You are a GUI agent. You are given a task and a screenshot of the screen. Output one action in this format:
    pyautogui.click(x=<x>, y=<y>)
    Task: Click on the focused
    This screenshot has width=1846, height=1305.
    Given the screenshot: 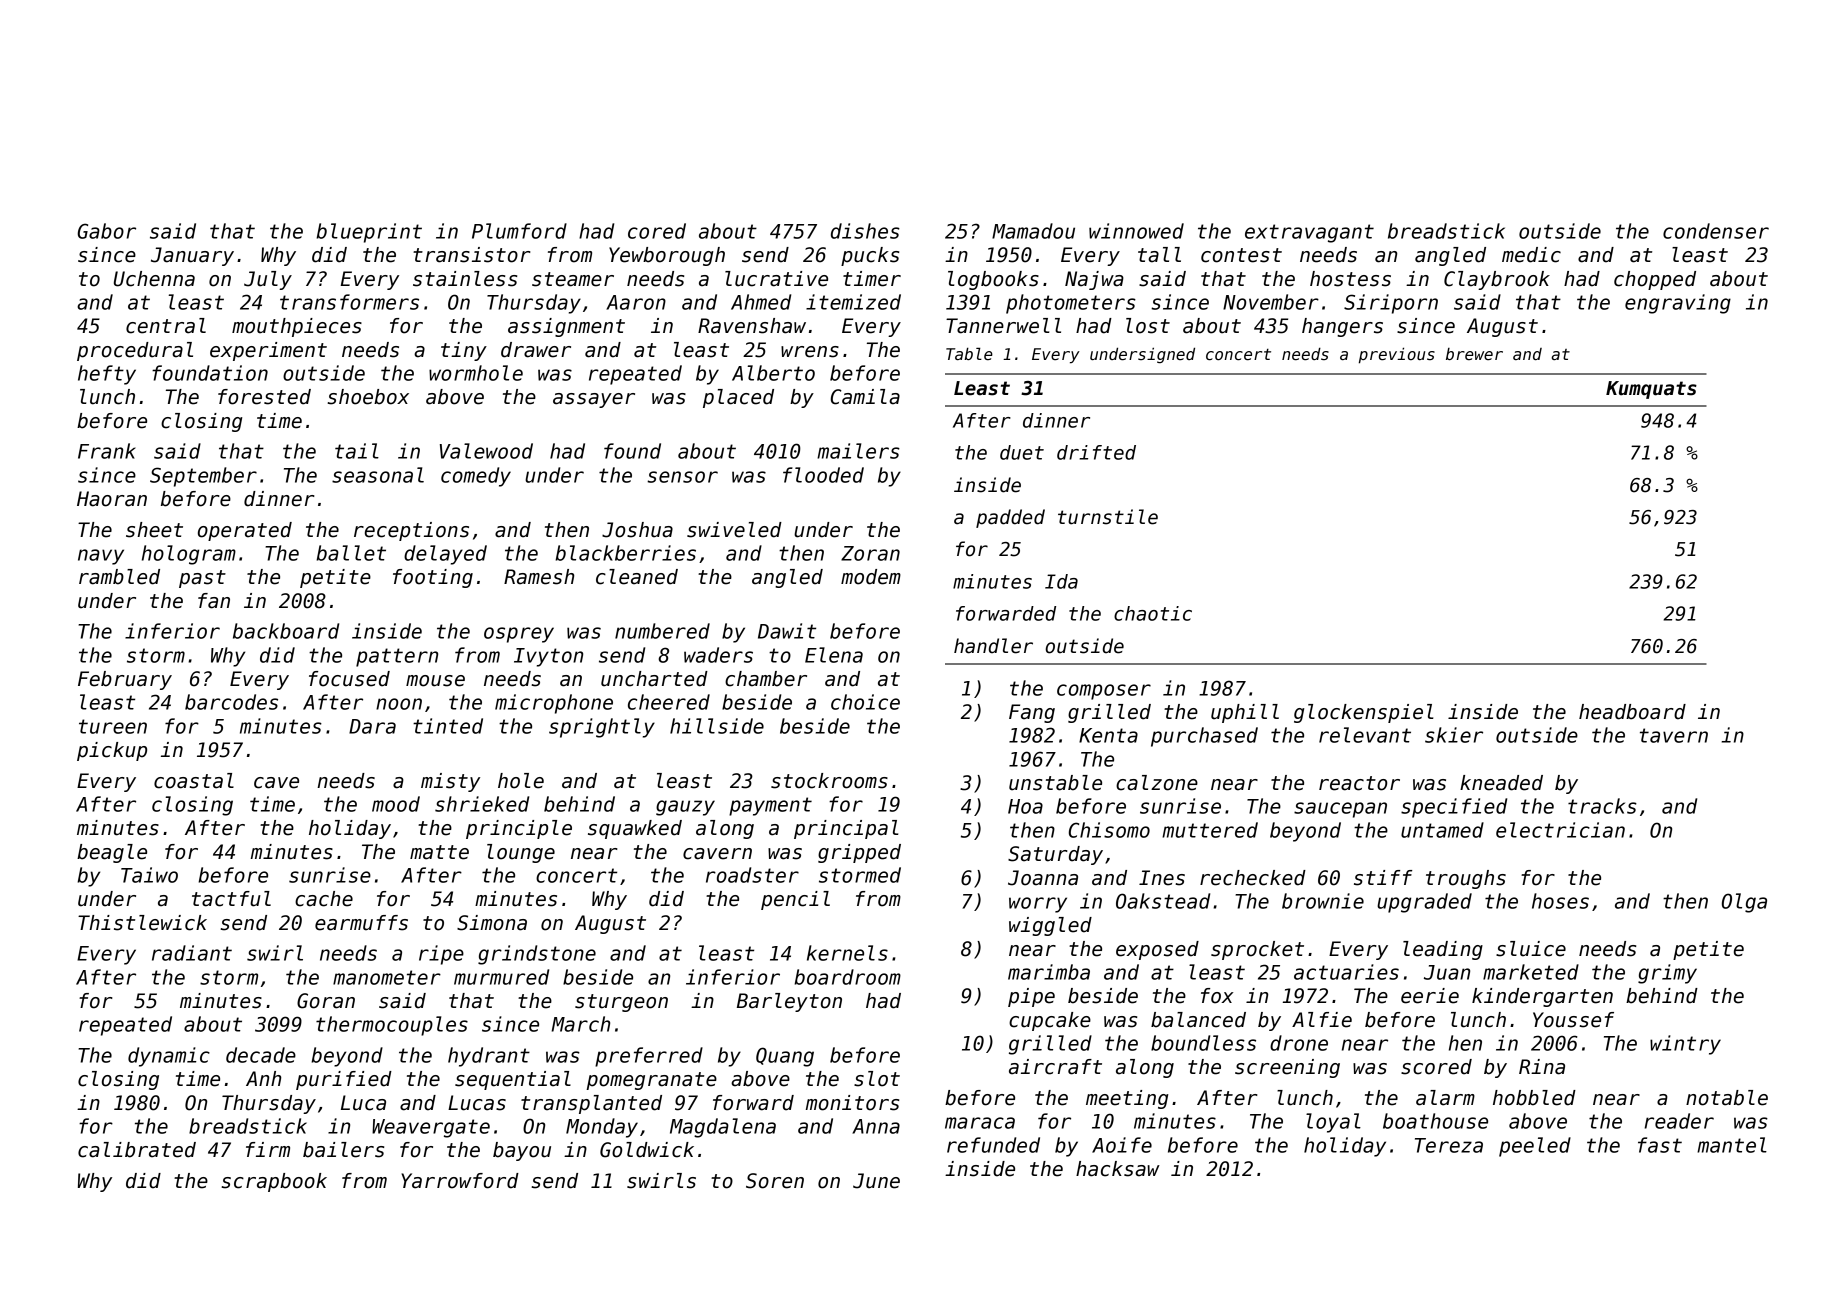 What is the action you would take?
    pyautogui.click(x=349, y=679)
